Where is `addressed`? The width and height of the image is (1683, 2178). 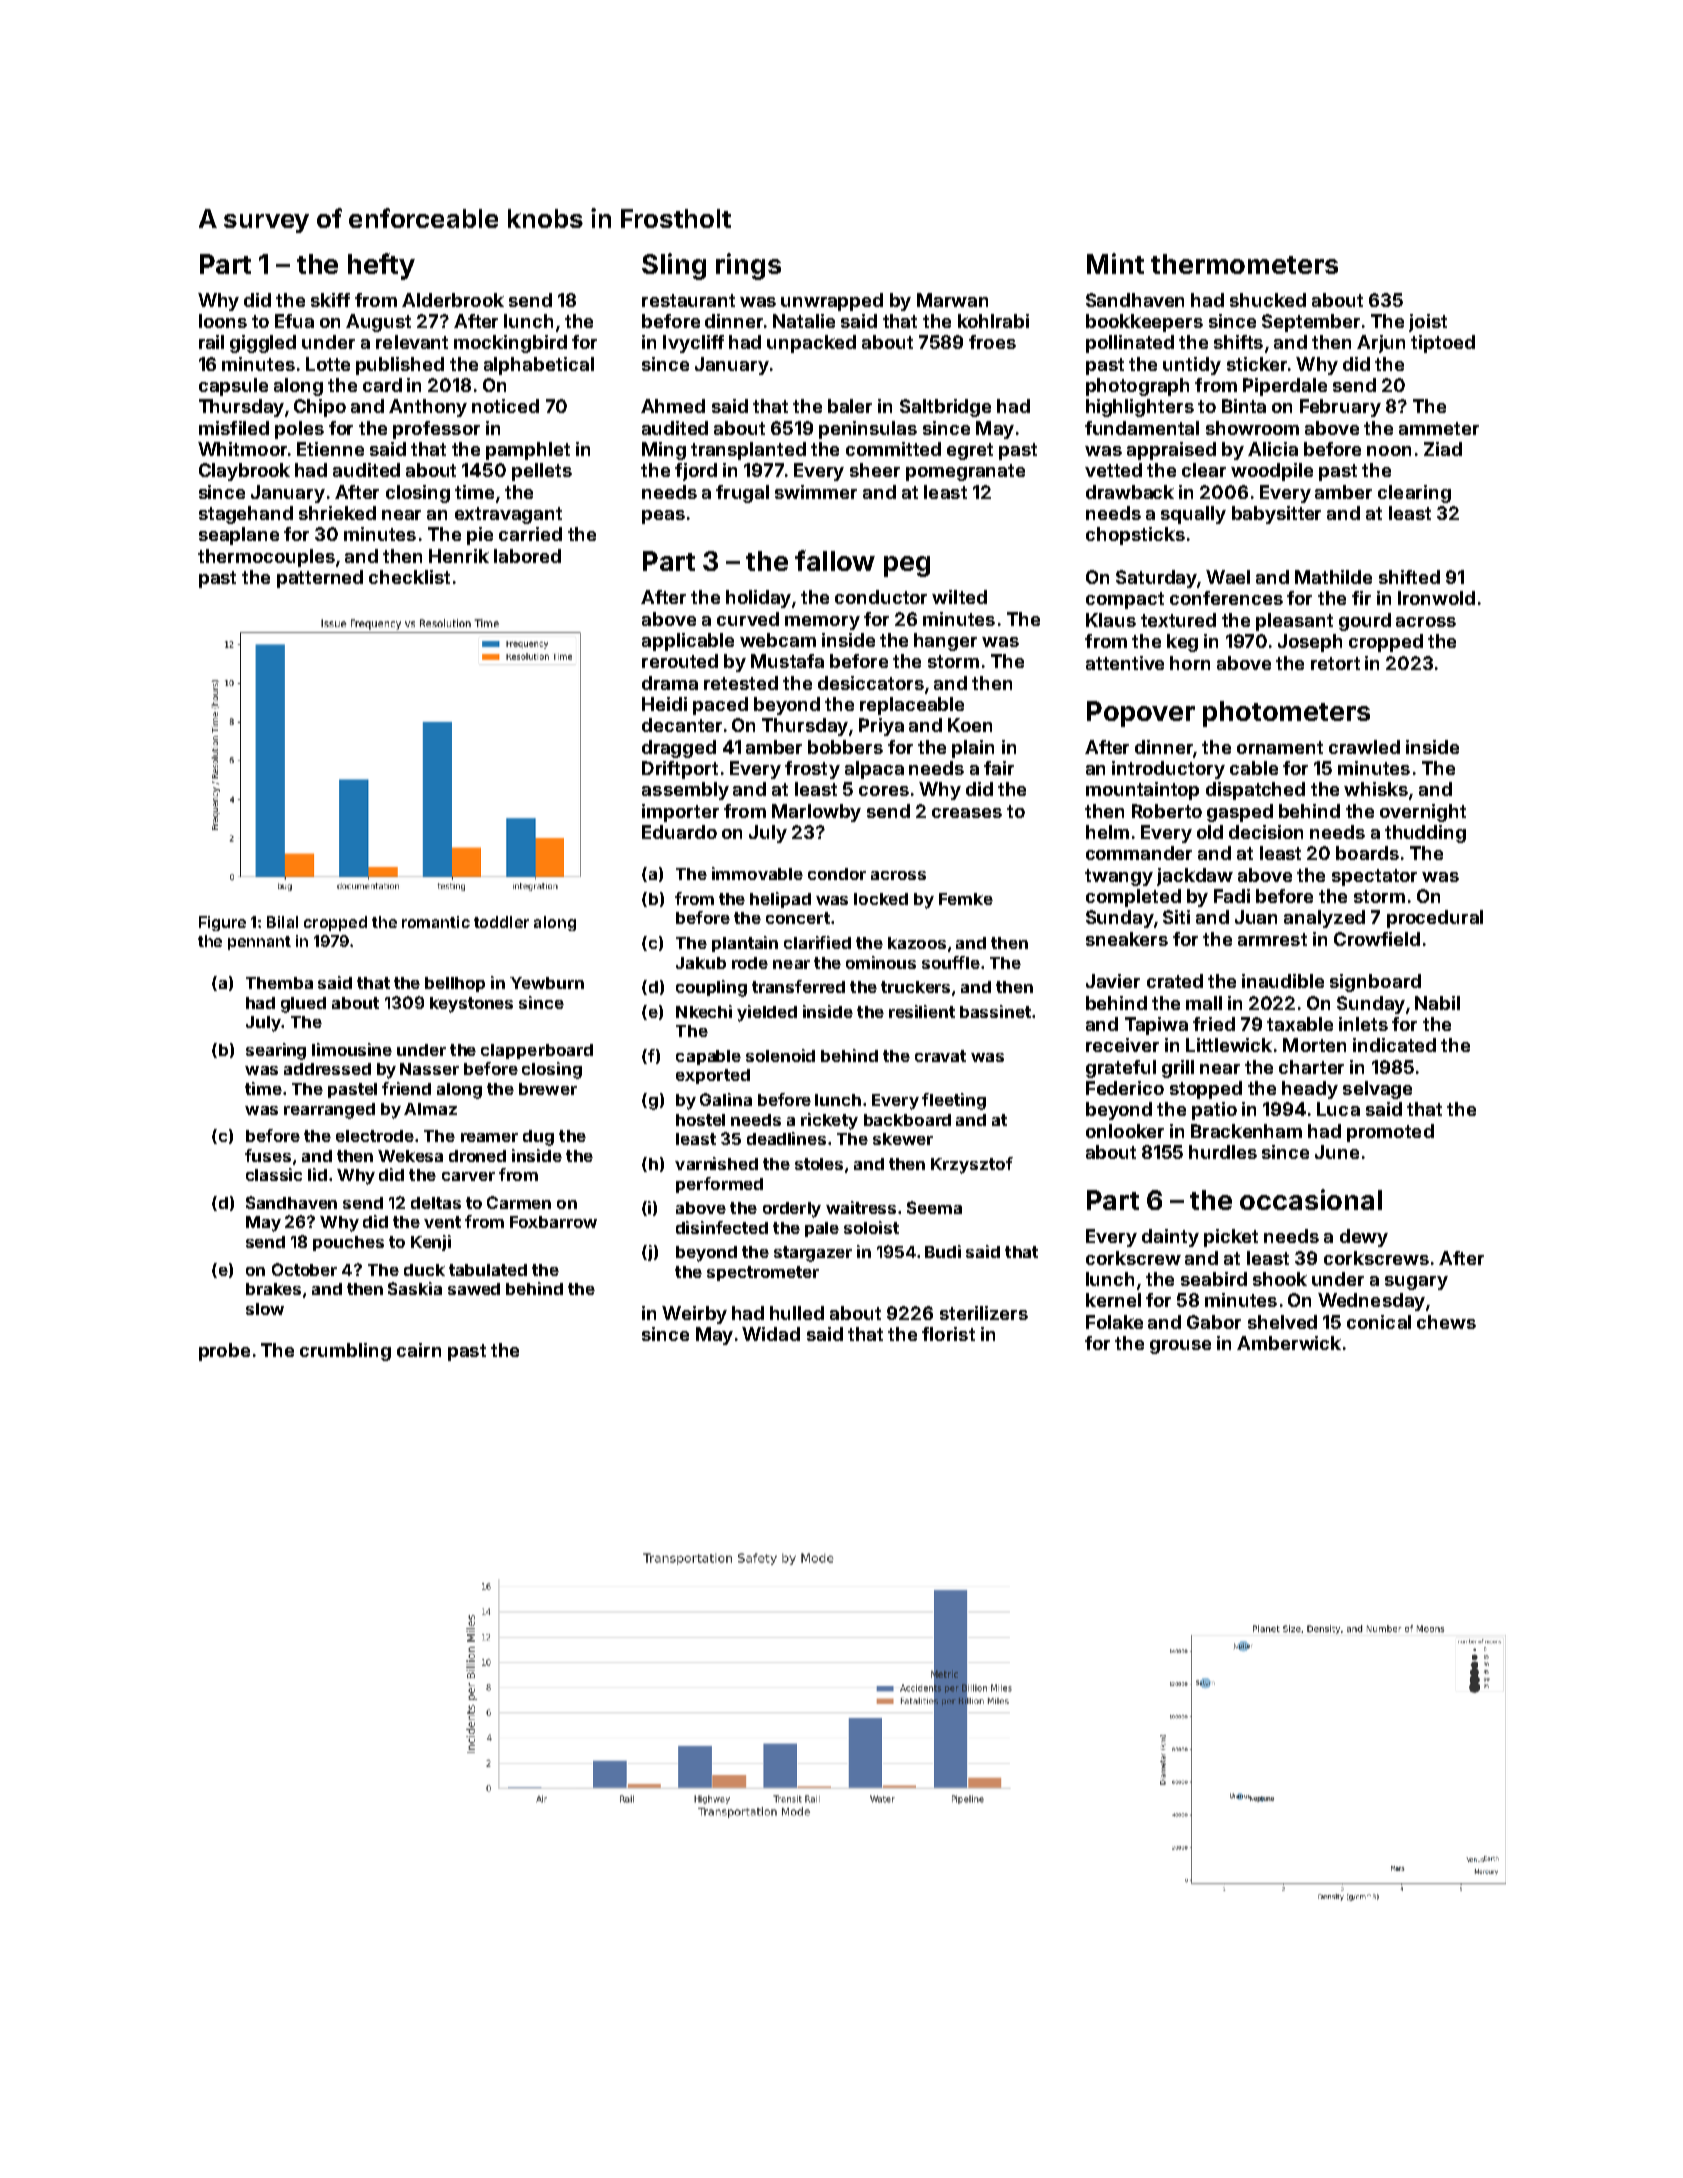
addressed is located at coordinates (327, 1069).
